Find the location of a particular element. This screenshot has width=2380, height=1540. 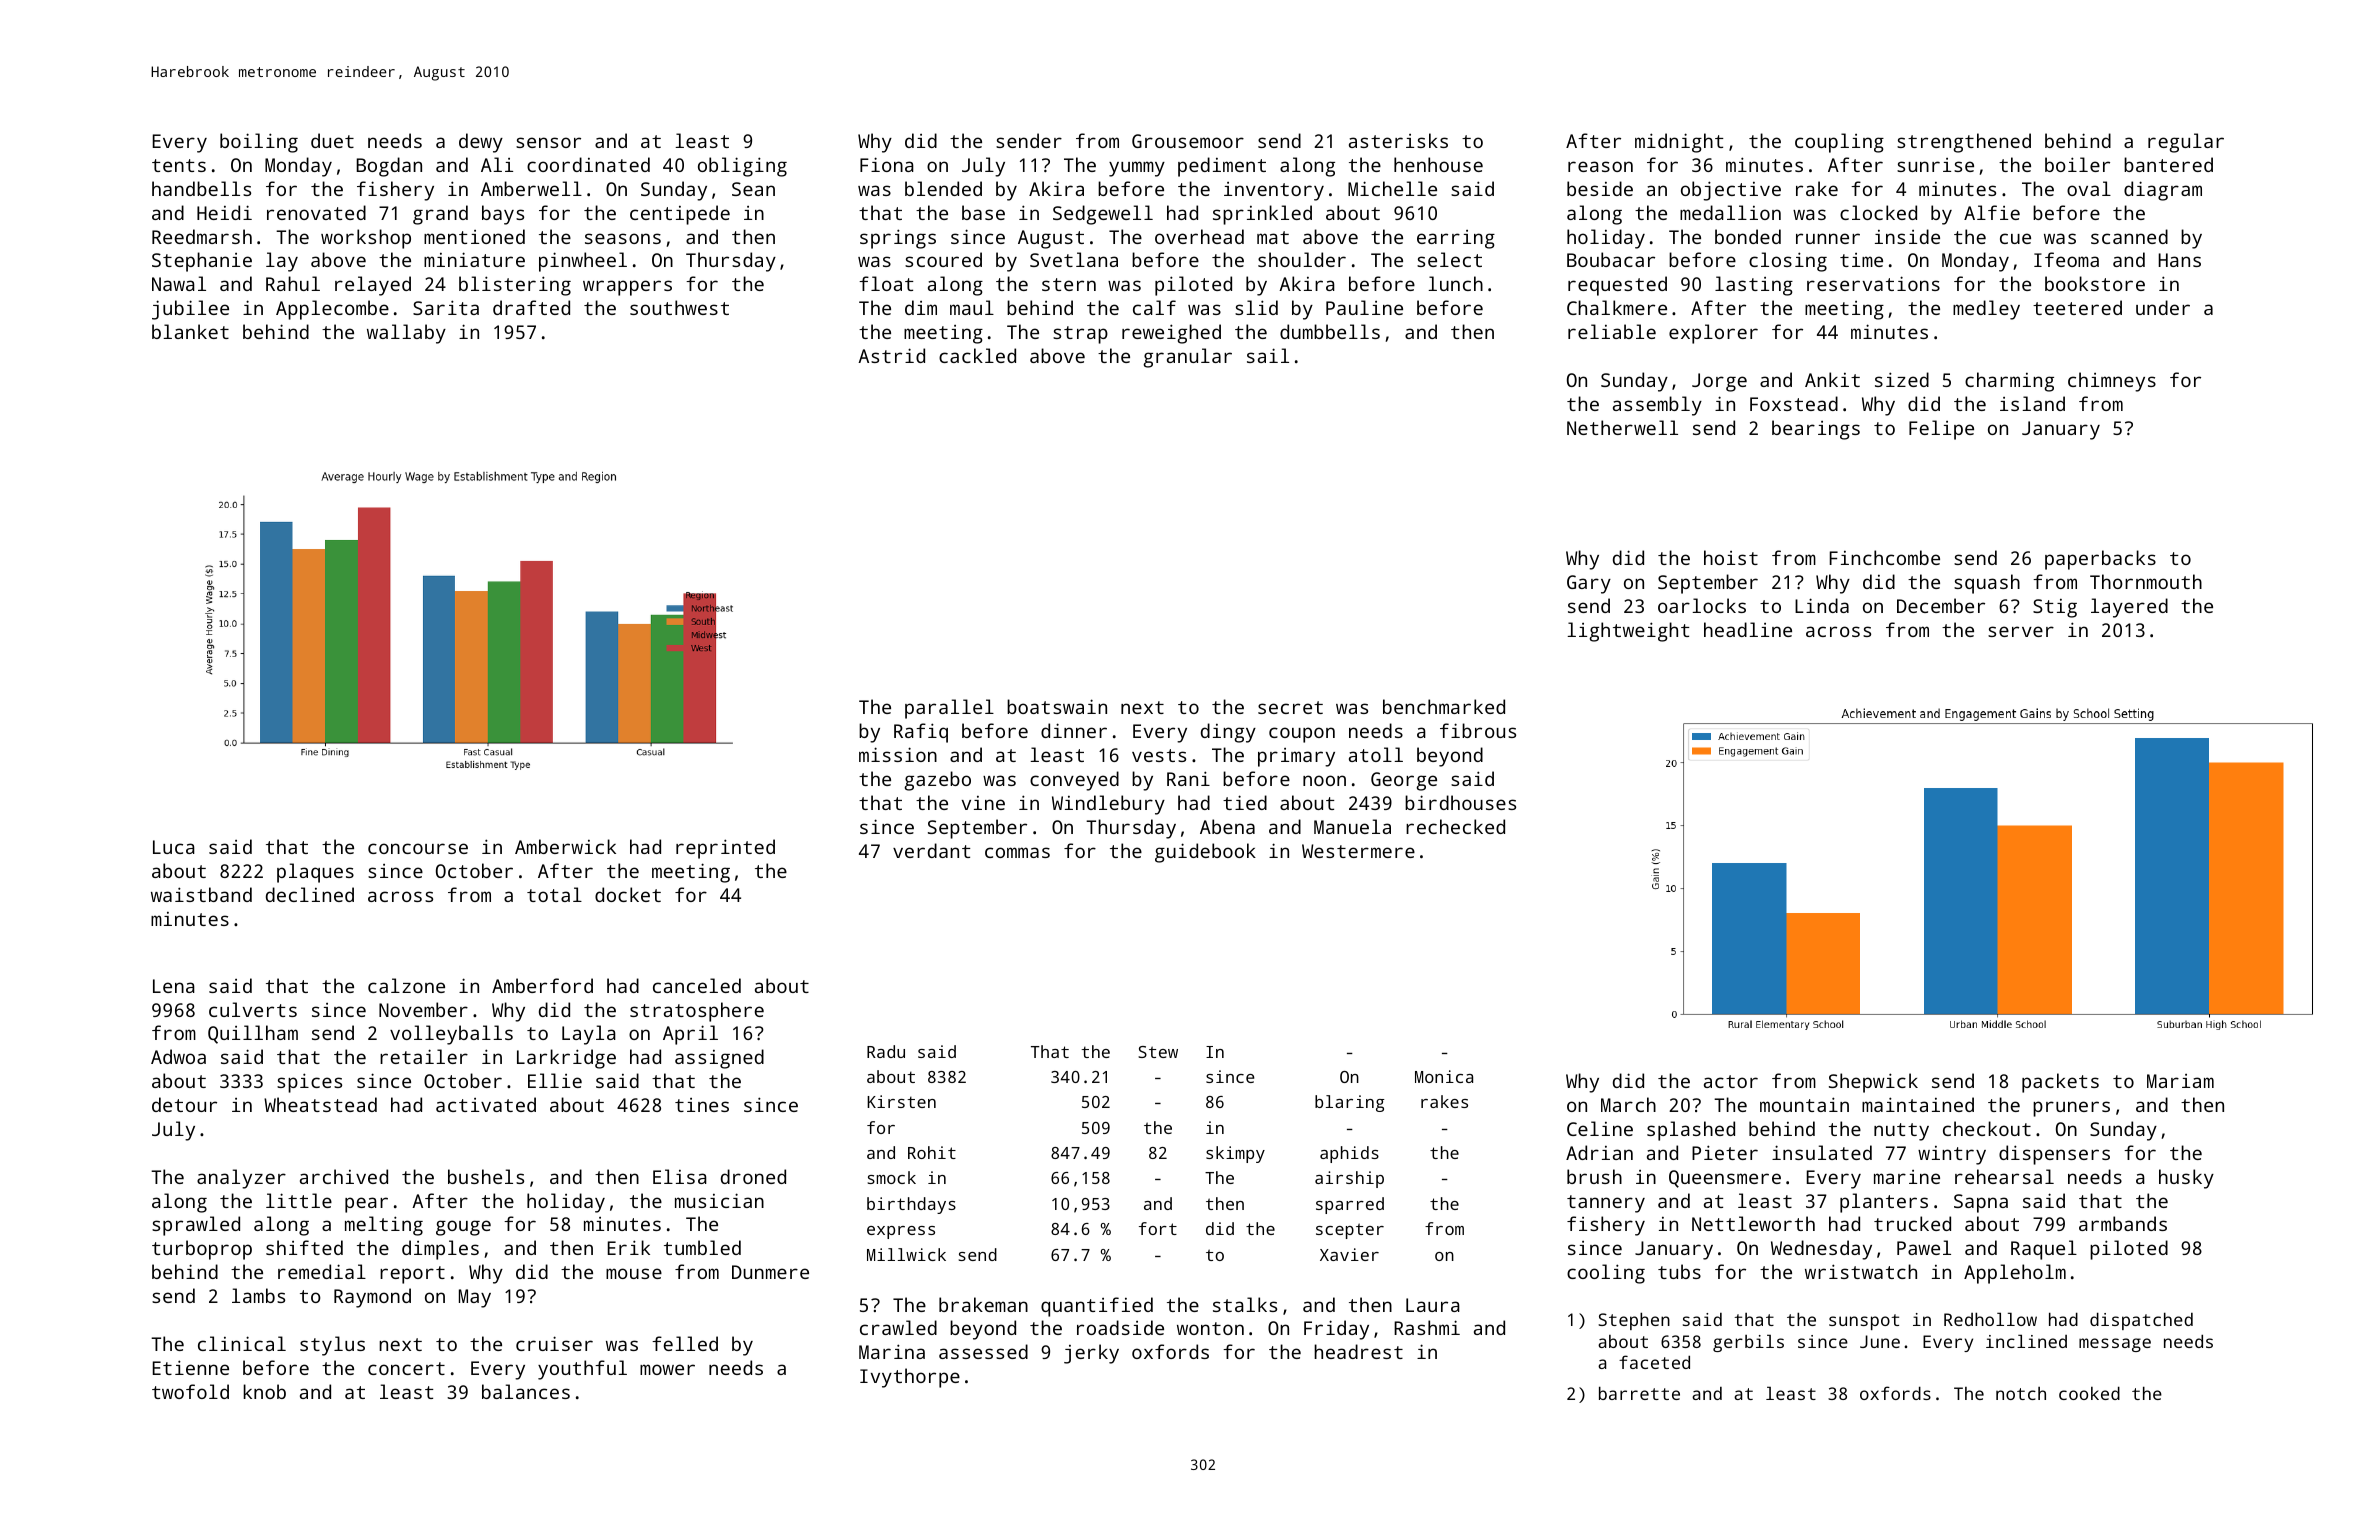

mission is located at coordinates (898, 754).
